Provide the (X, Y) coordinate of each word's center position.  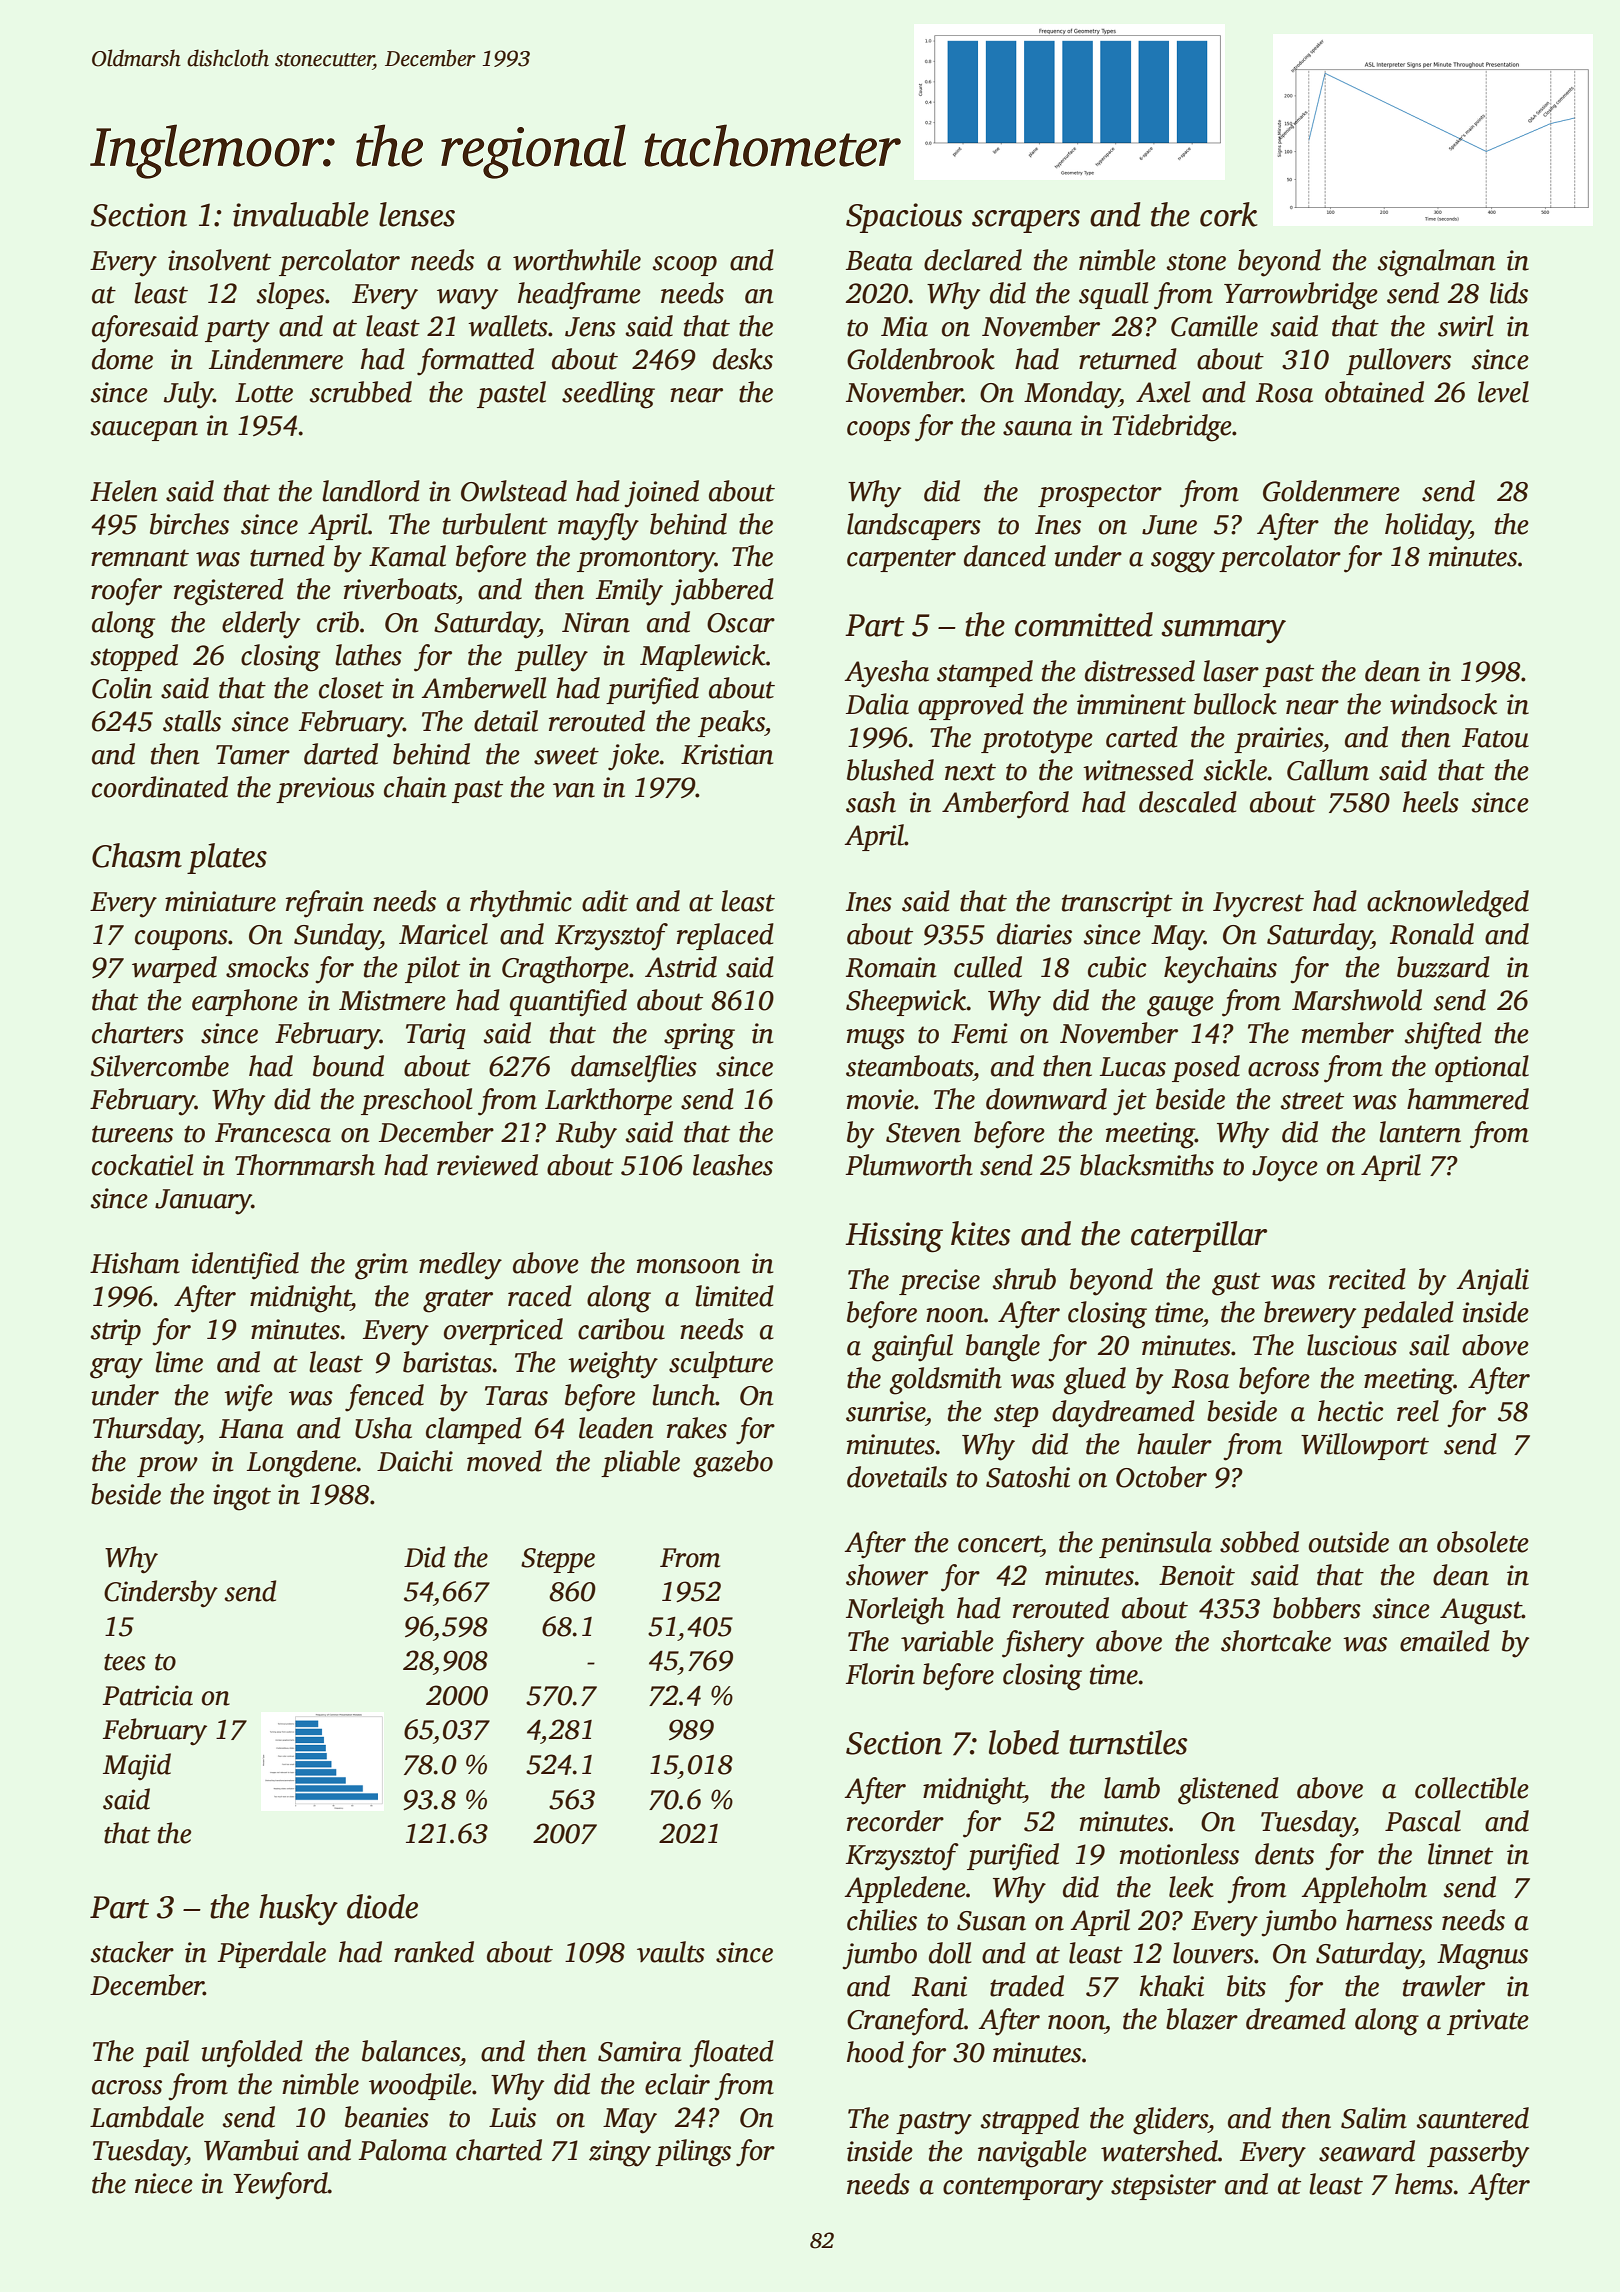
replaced (725, 936)
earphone (245, 1002)
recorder (895, 1821)
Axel (1163, 392)
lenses (417, 214)
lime (179, 1362)
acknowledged (1448, 904)
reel (1418, 1411)
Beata (879, 261)
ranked (434, 1952)
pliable (640, 1463)
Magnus (1482, 1957)
